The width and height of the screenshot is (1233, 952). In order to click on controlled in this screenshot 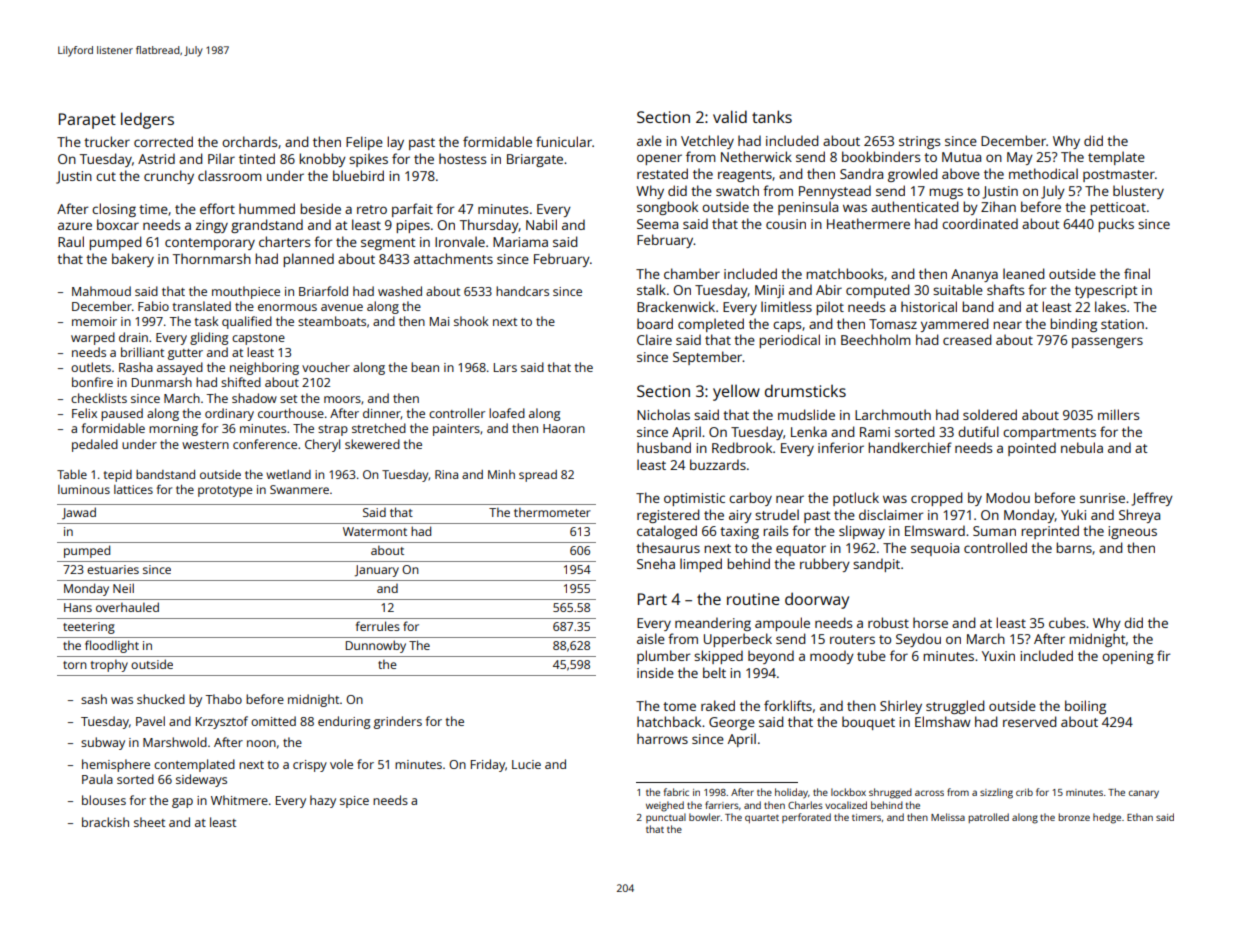, I will do `click(995, 547)`.
